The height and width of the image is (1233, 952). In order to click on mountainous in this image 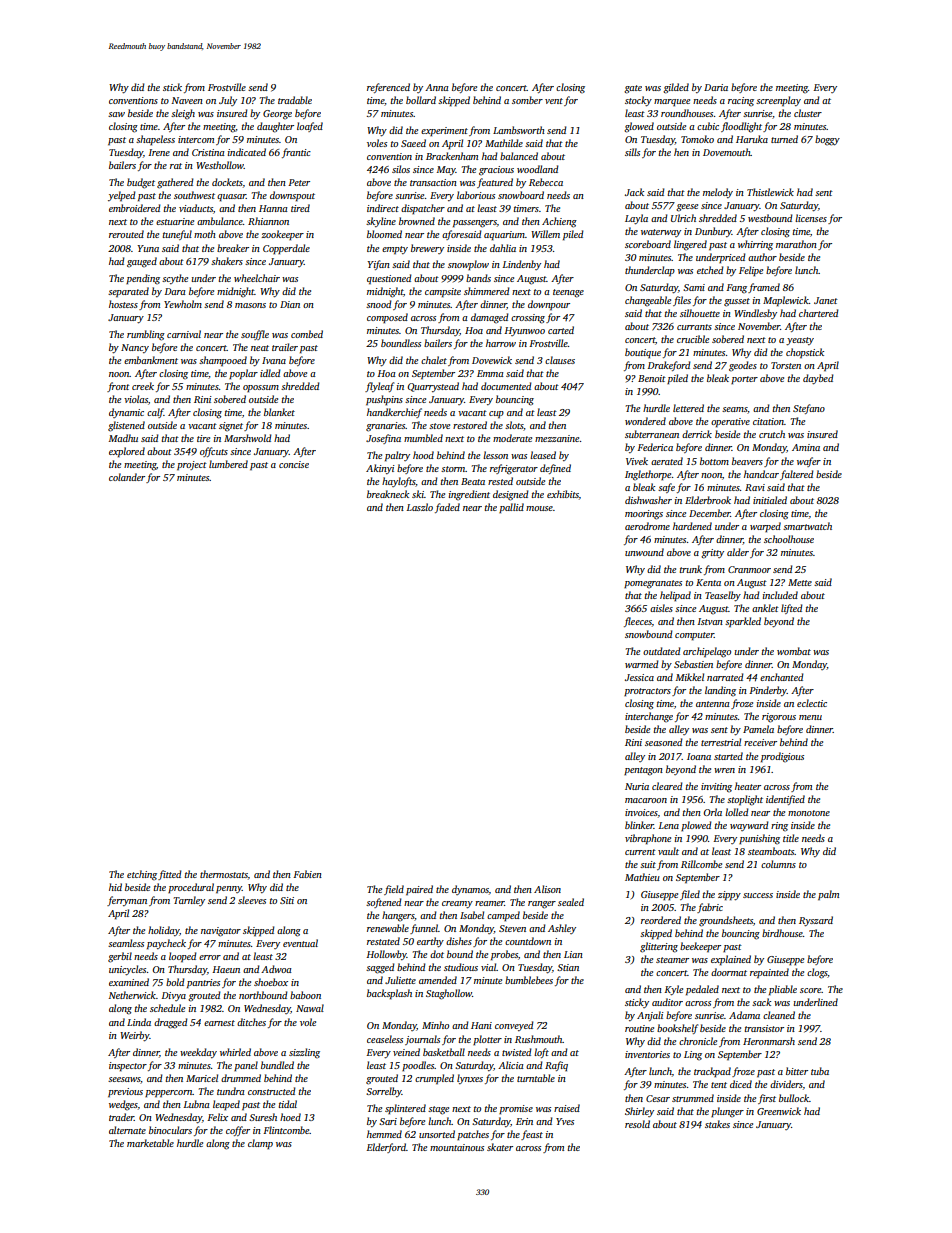, I will do `click(457, 1147)`.
